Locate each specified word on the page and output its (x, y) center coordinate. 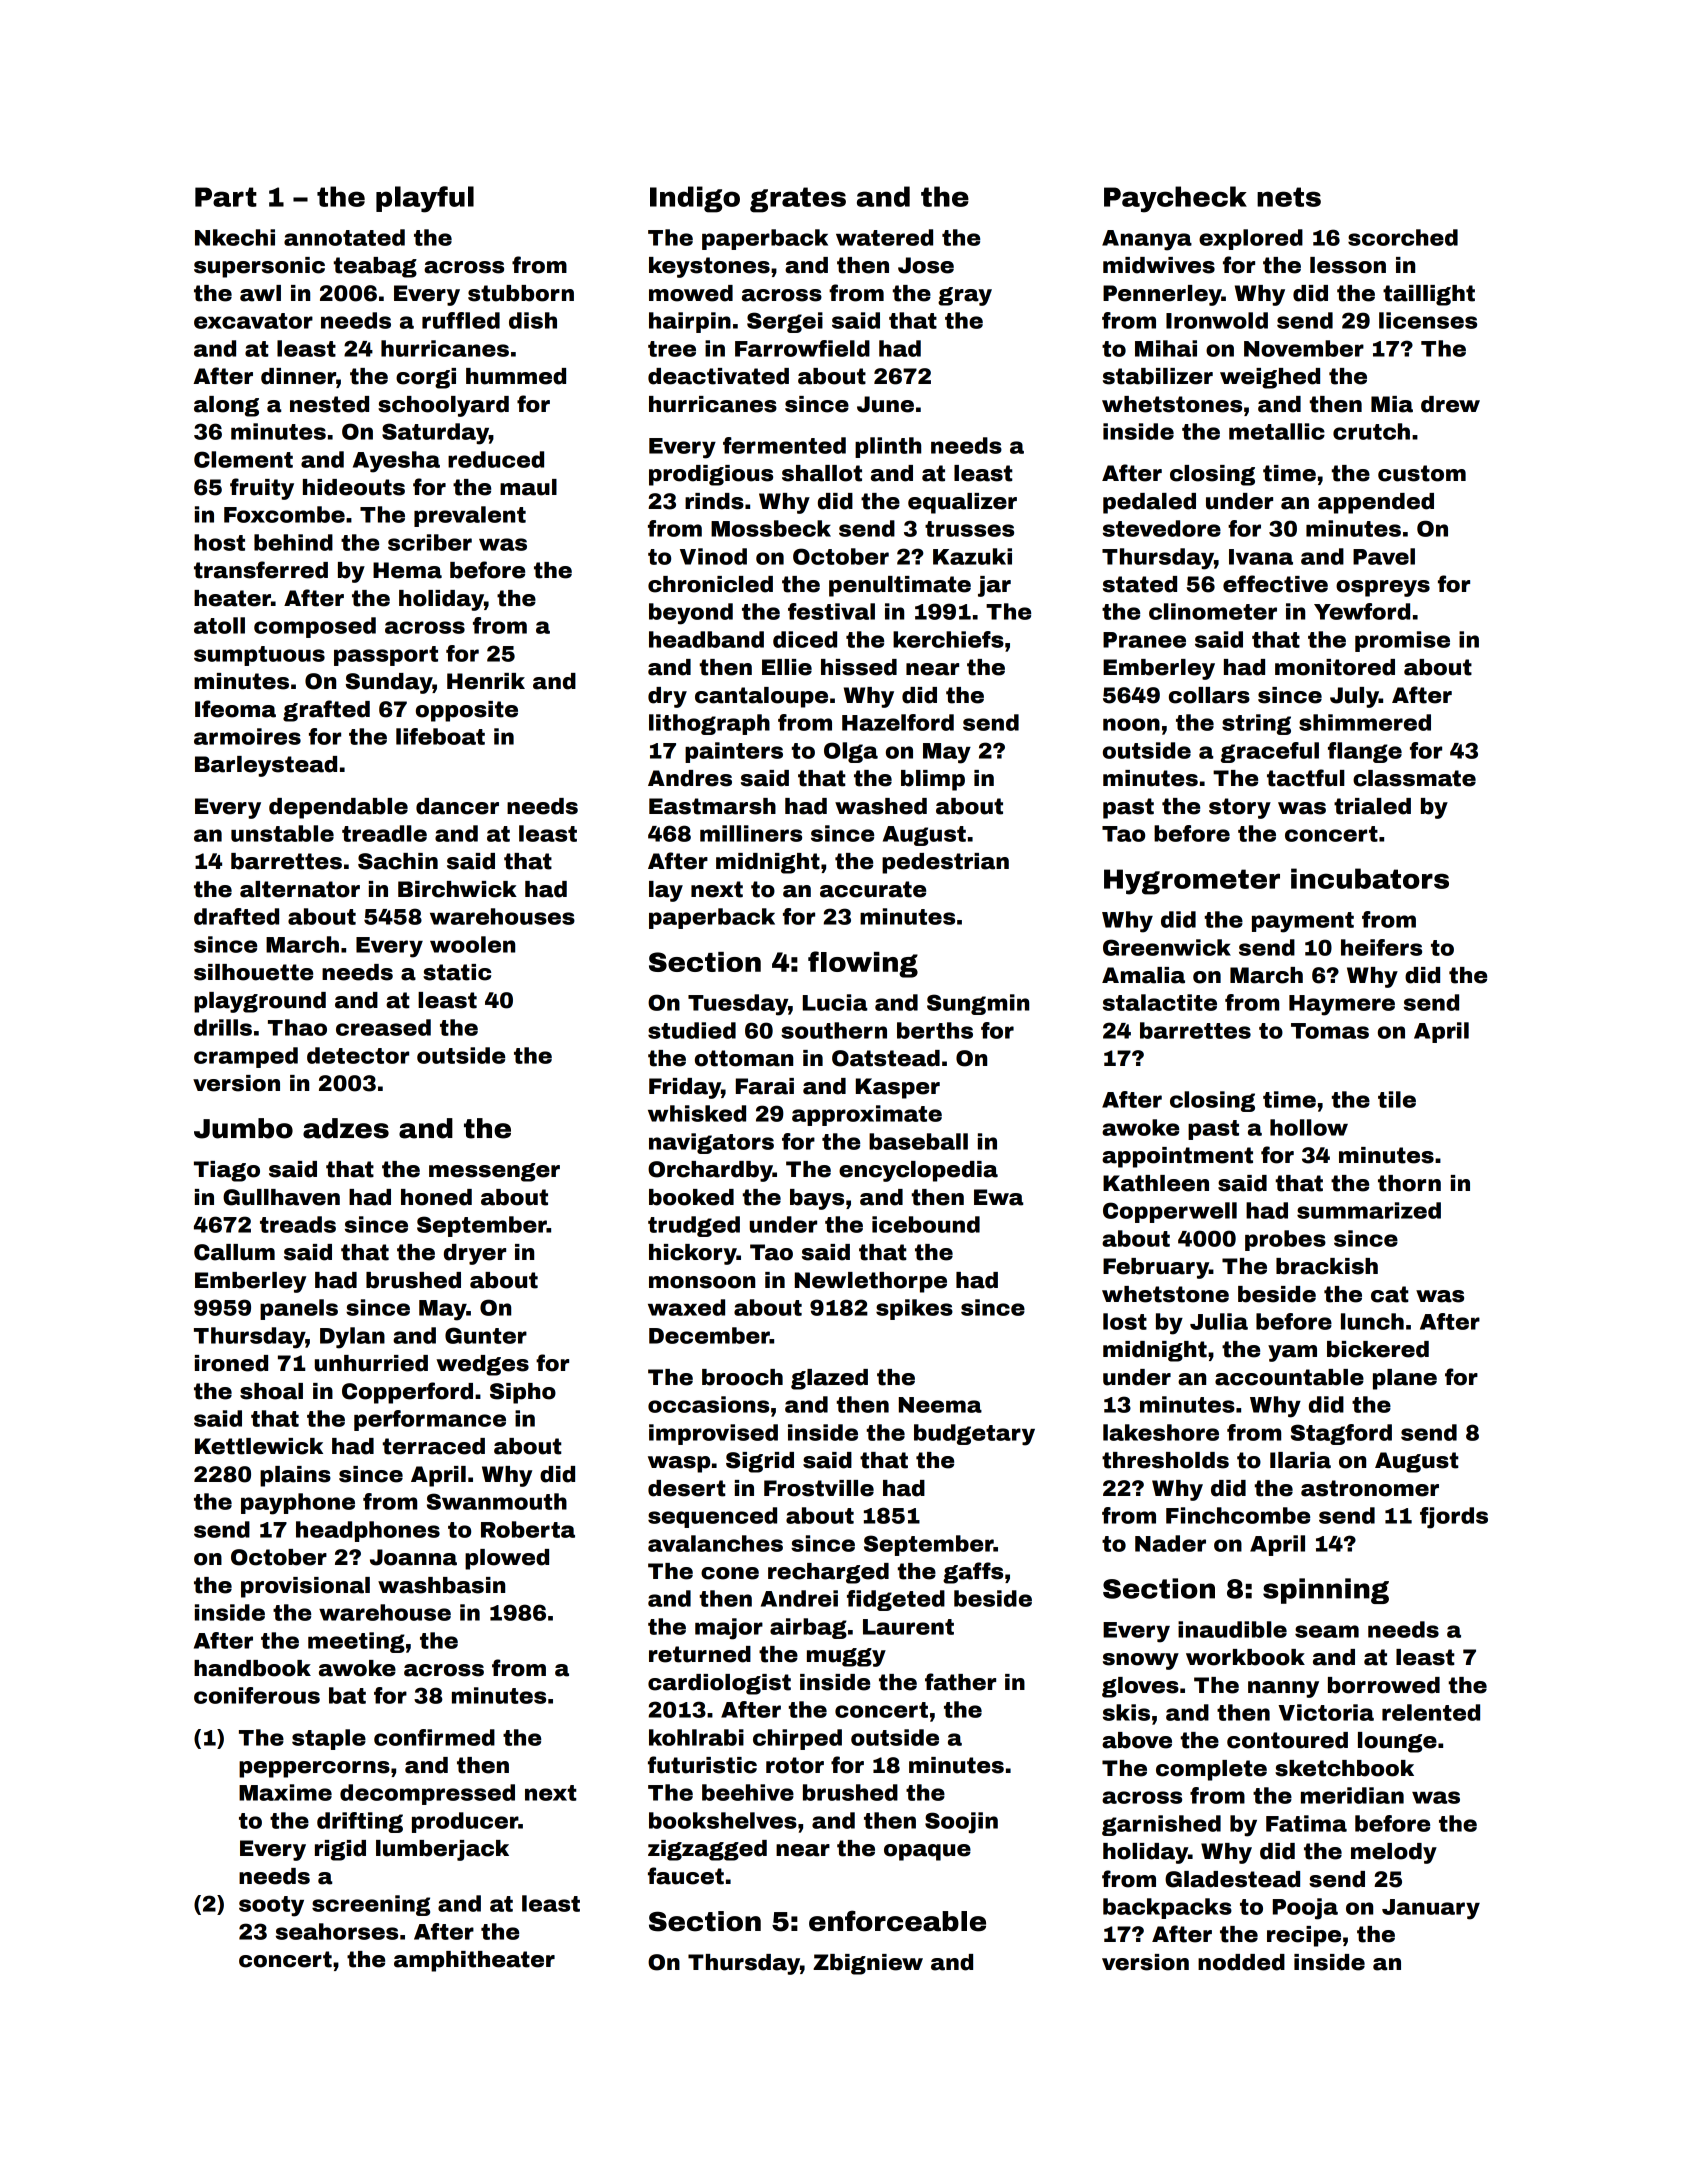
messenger (494, 1172)
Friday (685, 1088)
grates (798, 200)
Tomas (1330, 1031)
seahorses (337, 1931)
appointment (1177, 1157)
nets (1289, 197)
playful (425, 199)
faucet (686, 1876)
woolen (472, 944)
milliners (751, 833)
